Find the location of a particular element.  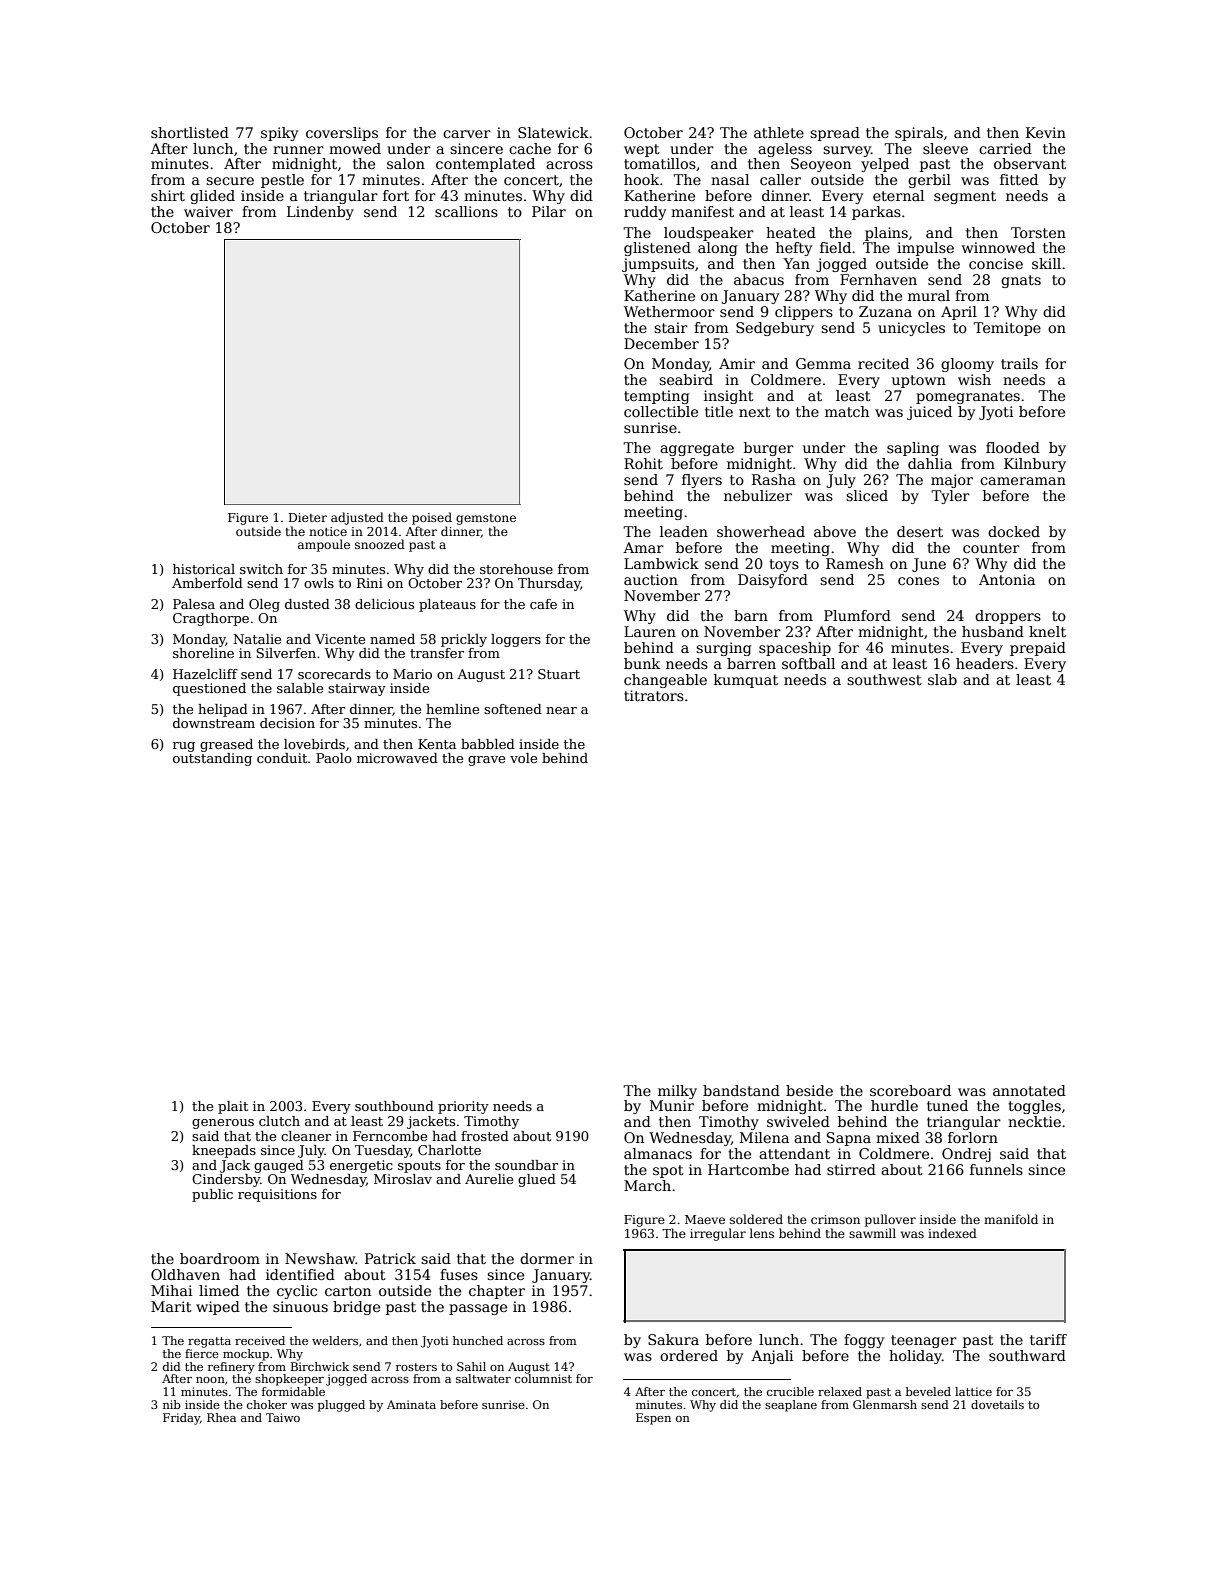

slab is located at coordinates (942, 679).
